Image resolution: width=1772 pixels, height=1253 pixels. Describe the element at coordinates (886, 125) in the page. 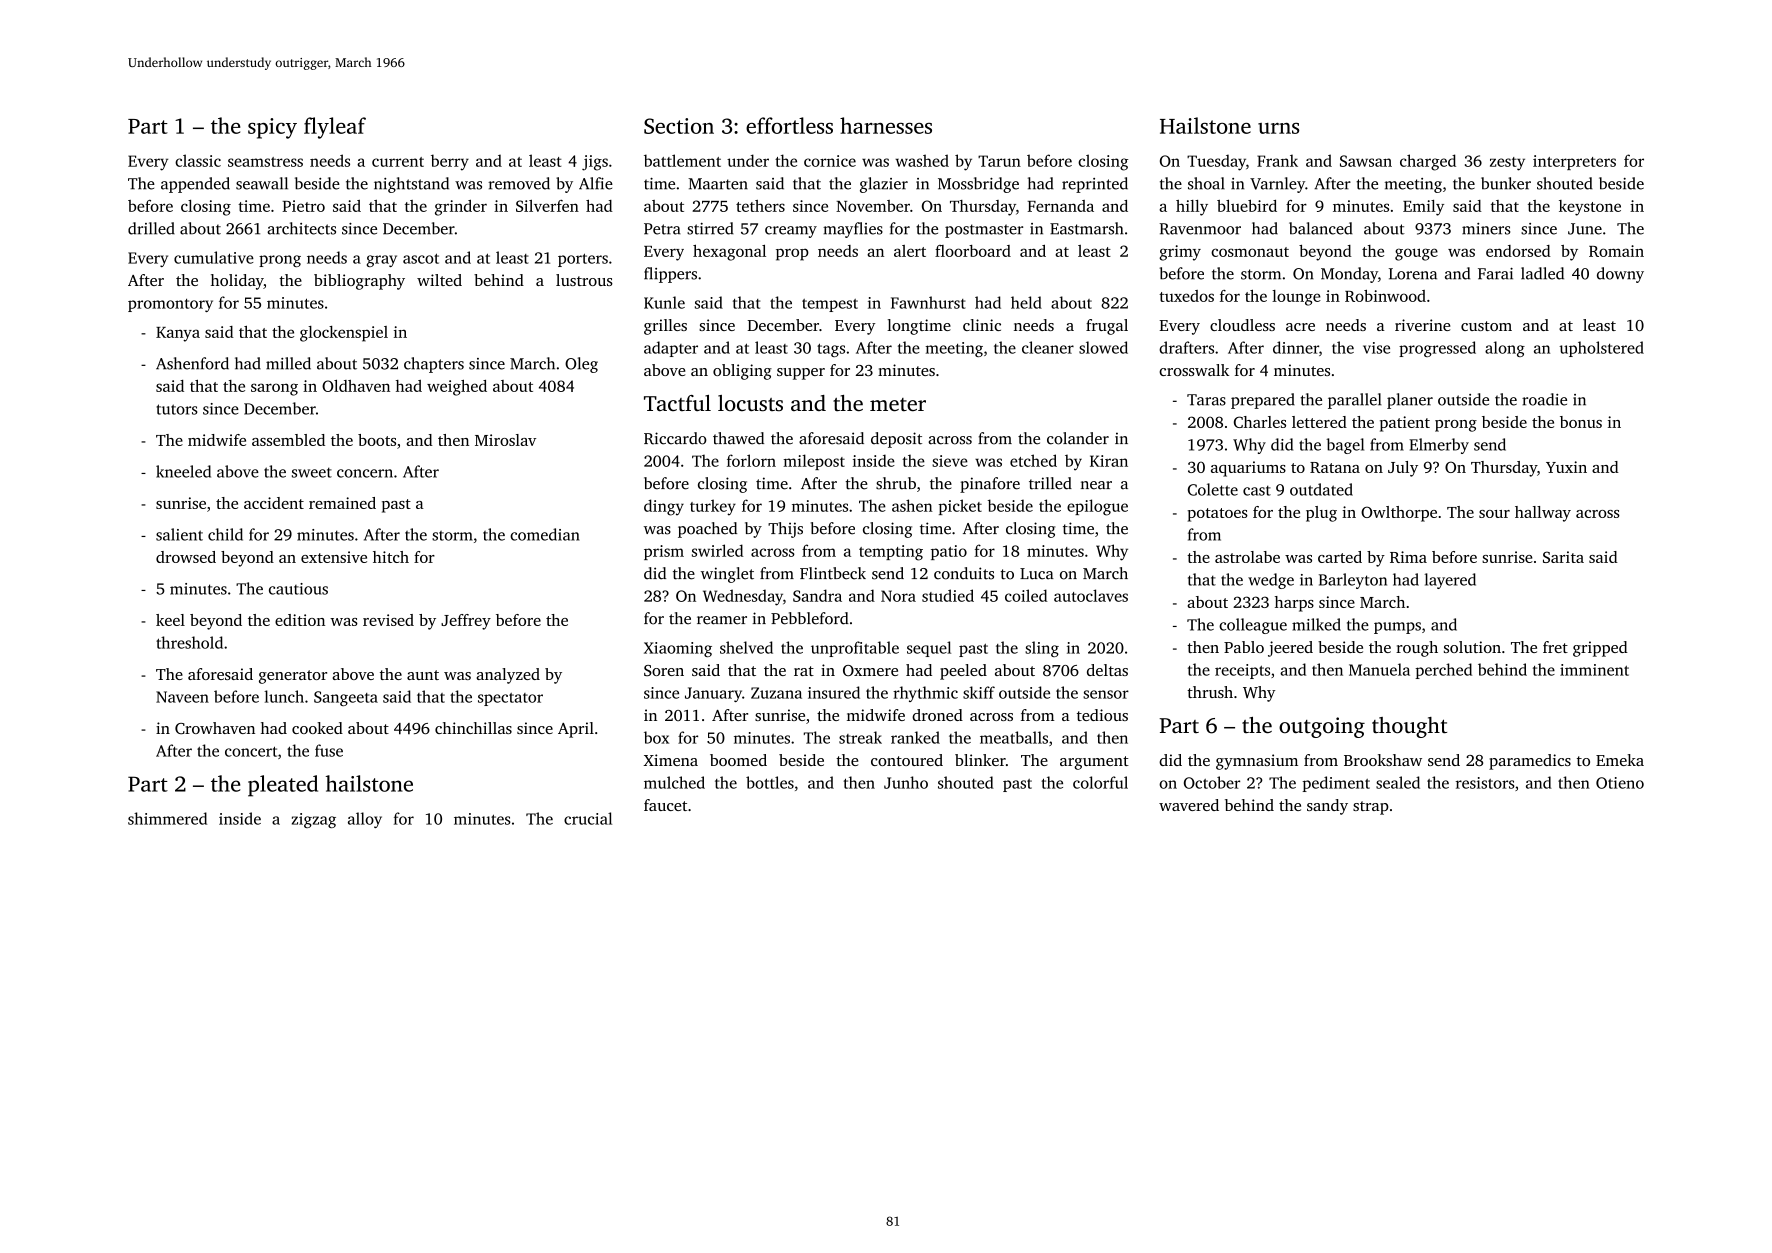

I see `harnesses` at that location.
